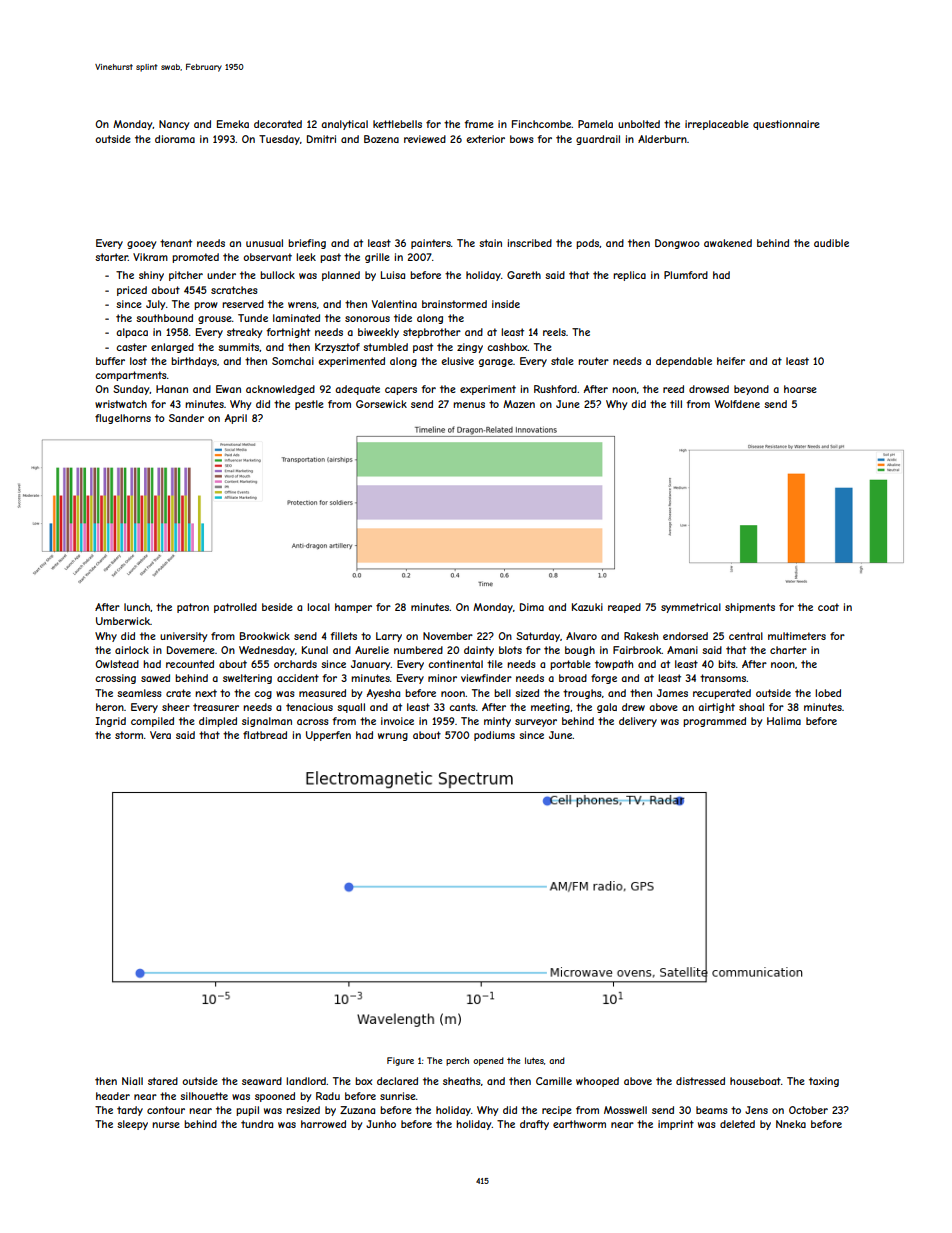 The width and height of the image is (952, 1233). I want to click on houseboat, so click(755, 1081).
